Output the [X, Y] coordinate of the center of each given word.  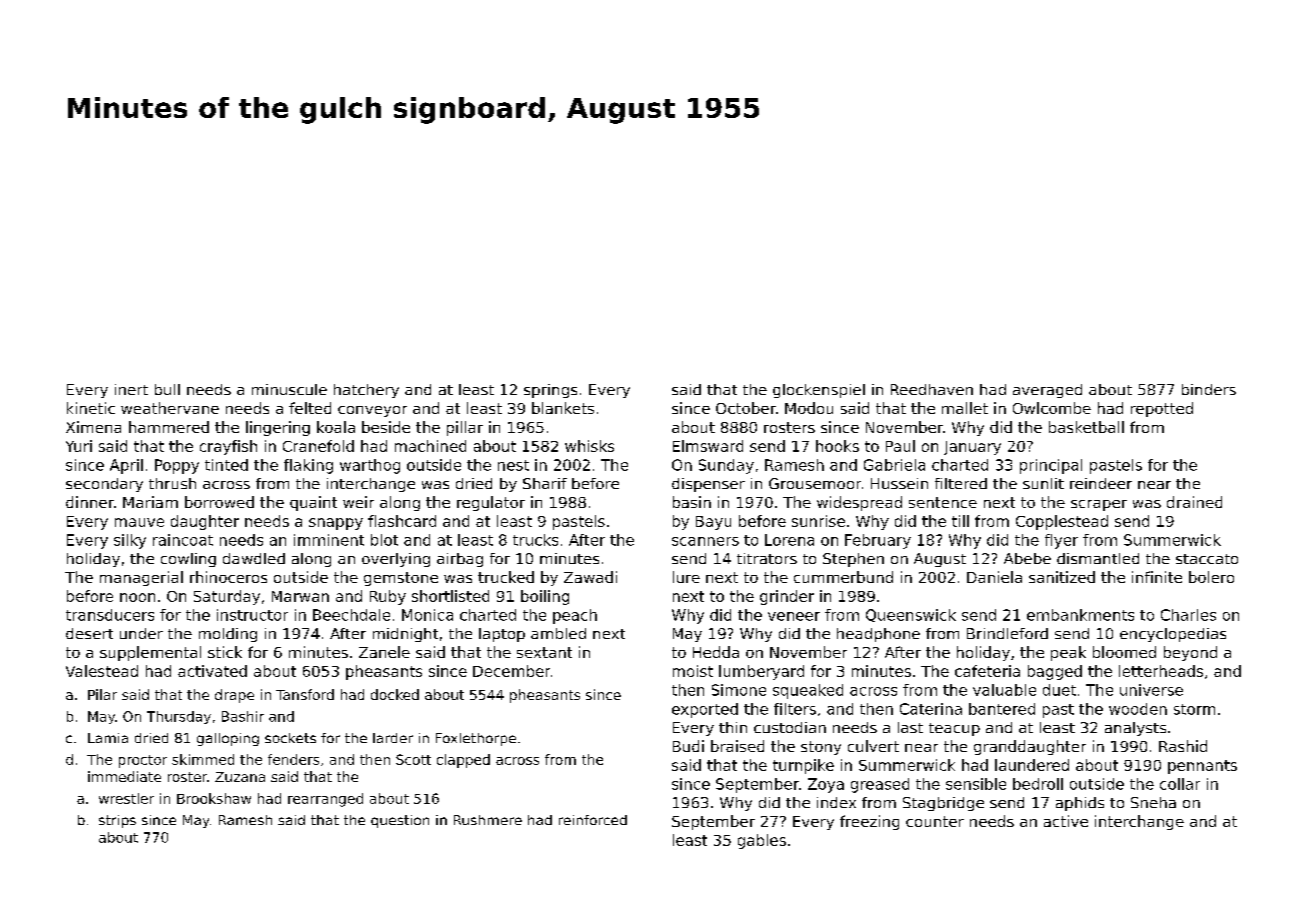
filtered [961, 483]
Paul [900, 446]
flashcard [402, 521]
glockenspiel [819, 391]
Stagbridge [943, 804]
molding [228, 635]
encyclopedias [1173, 635]
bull [167, 389]
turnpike [803, 766]
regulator [491, 503]
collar [1180, 784]
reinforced [593, 820]
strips [117, 821]
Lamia [108, 738]
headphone [878, 635]
